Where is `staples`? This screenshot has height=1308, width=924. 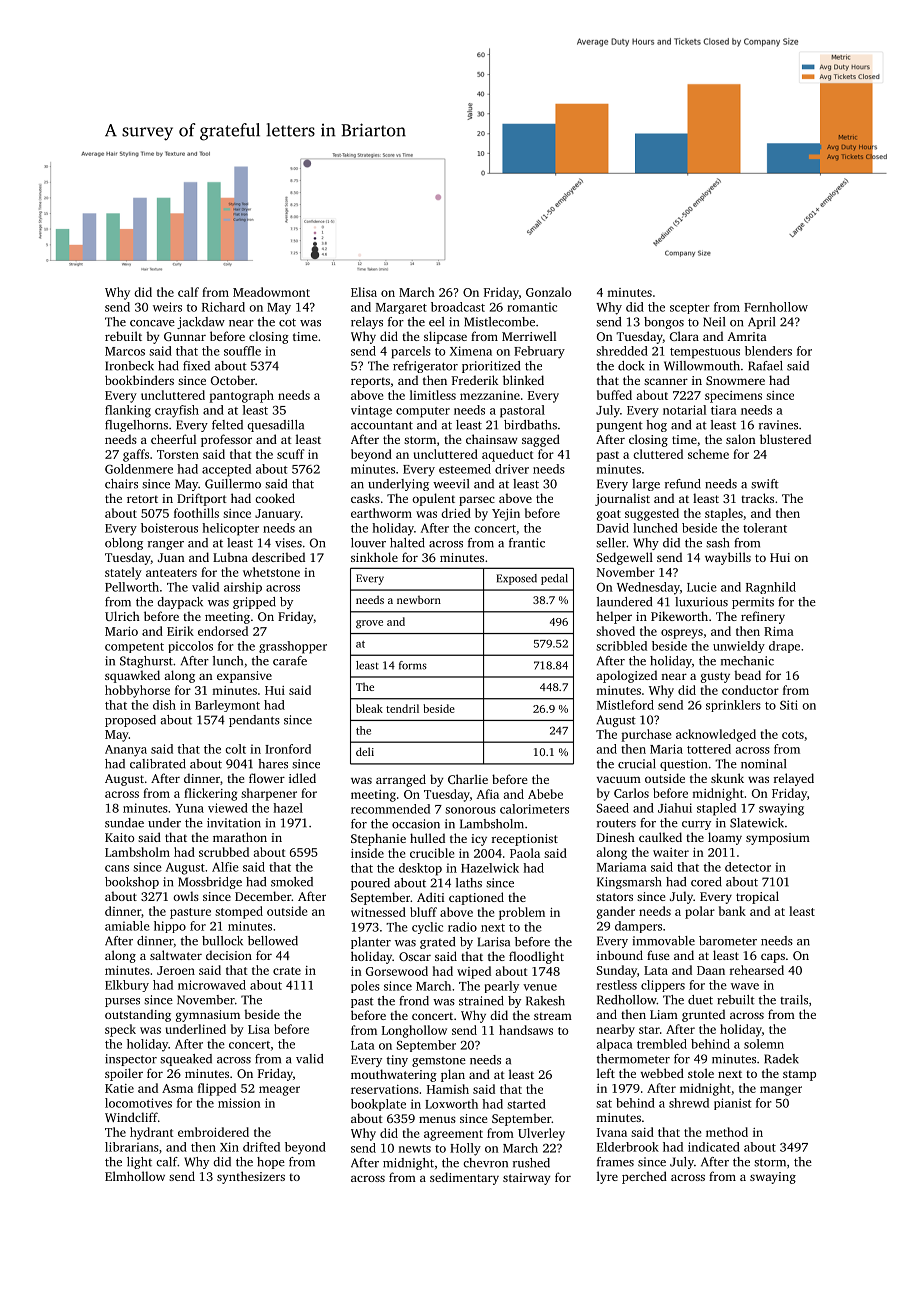
staples is located at coordinates (724, 514).
